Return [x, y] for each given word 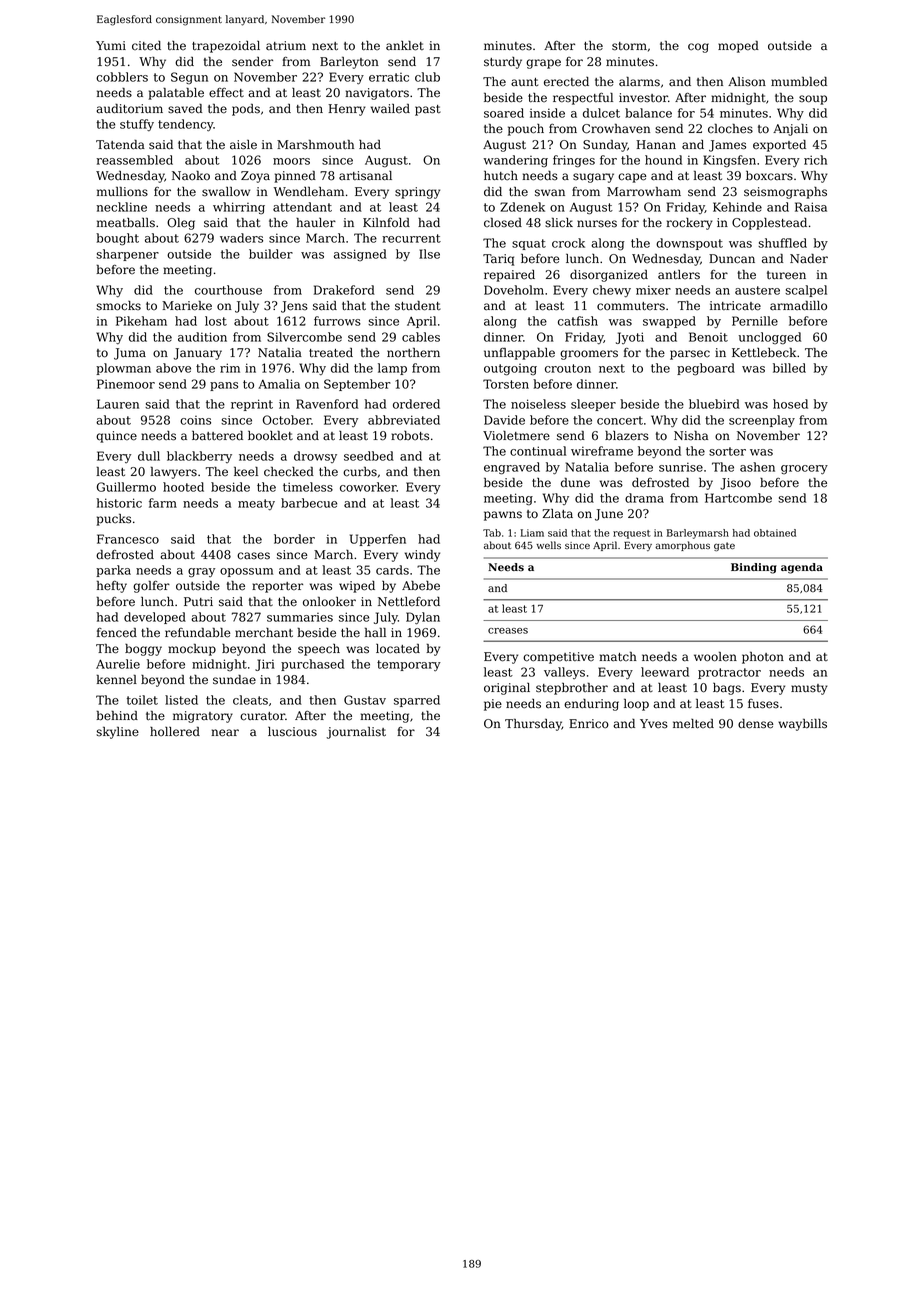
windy [422, 556]
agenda [802, 568]
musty [809, 689]
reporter [277, 587]
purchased [312, 665]
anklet [405, 46]
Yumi [111, 45]
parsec [690, 355]
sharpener [127, 255]
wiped [357, 587]
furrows [337, 321]
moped [738, 47]
